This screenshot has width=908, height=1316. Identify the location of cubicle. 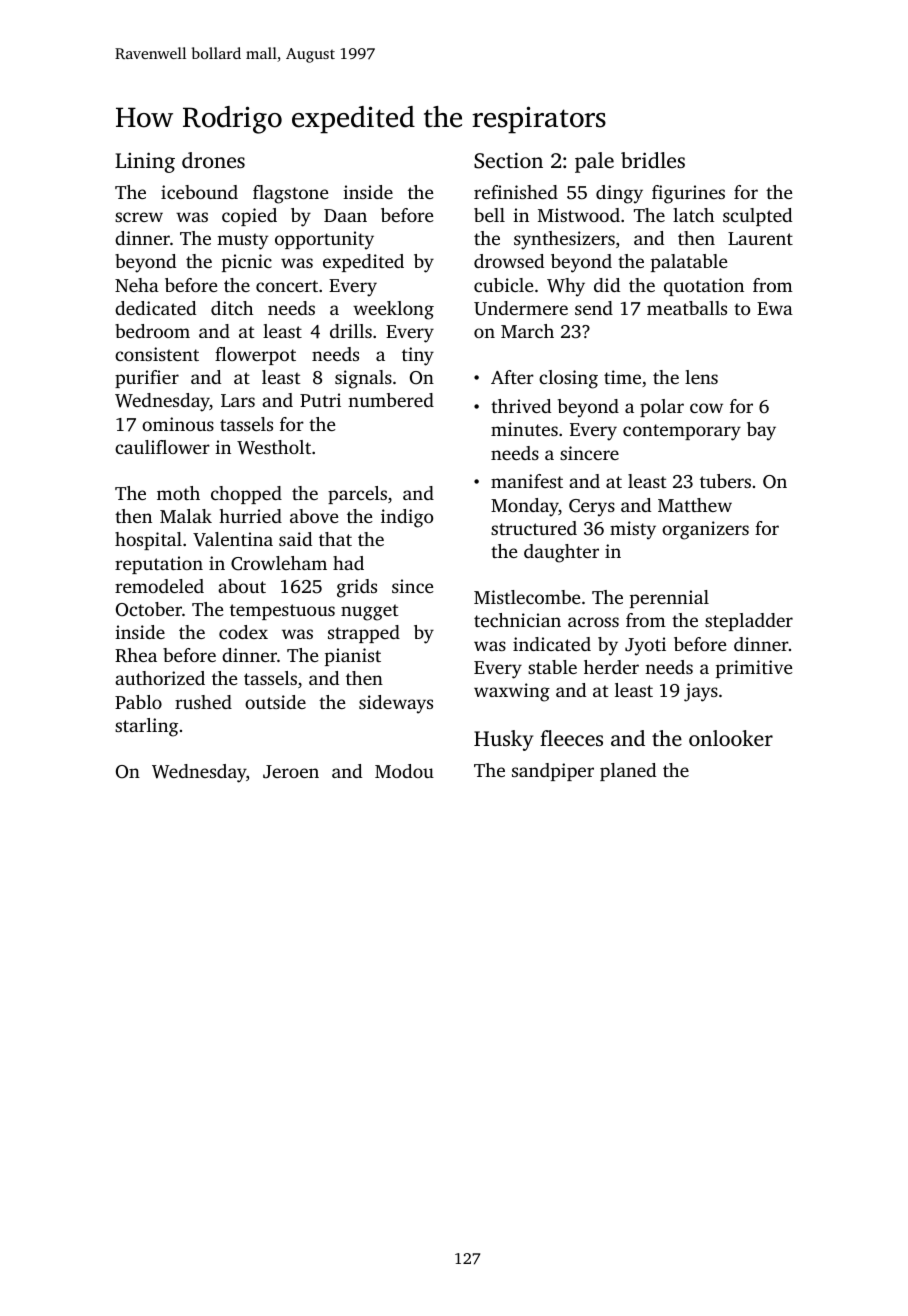
(503, 285).
